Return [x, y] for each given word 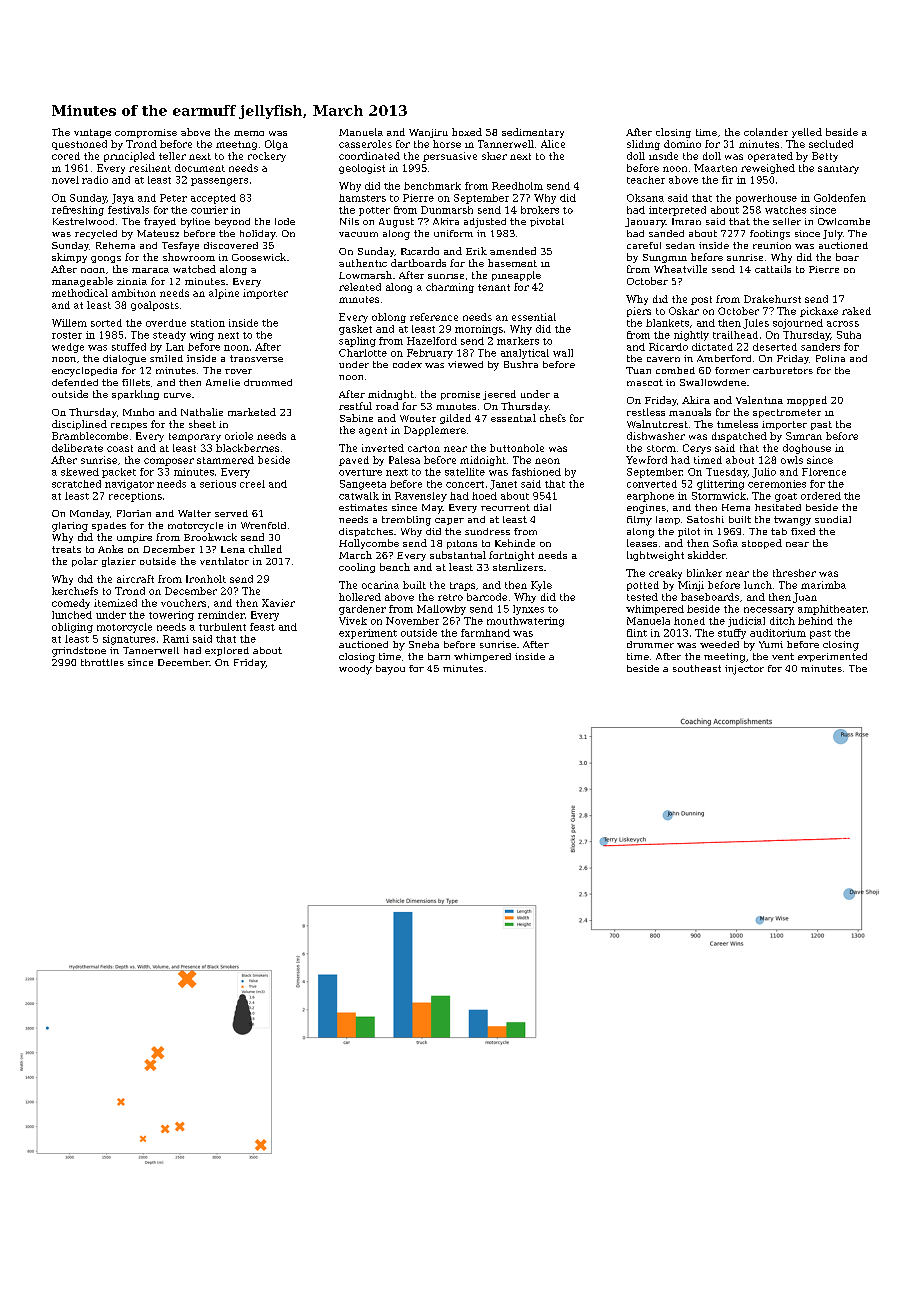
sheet [202, 424]
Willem [69, 323]
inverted [383, 448]
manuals [690, 412]
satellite [465, 472]
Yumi [771, 644]
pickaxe [819, 312]
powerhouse [766, 199]
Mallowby [441, 610]
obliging [72, 628]
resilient [150, 168]
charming [450, 288]
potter [374, 211]
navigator [129, 485]
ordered [821, 496]
